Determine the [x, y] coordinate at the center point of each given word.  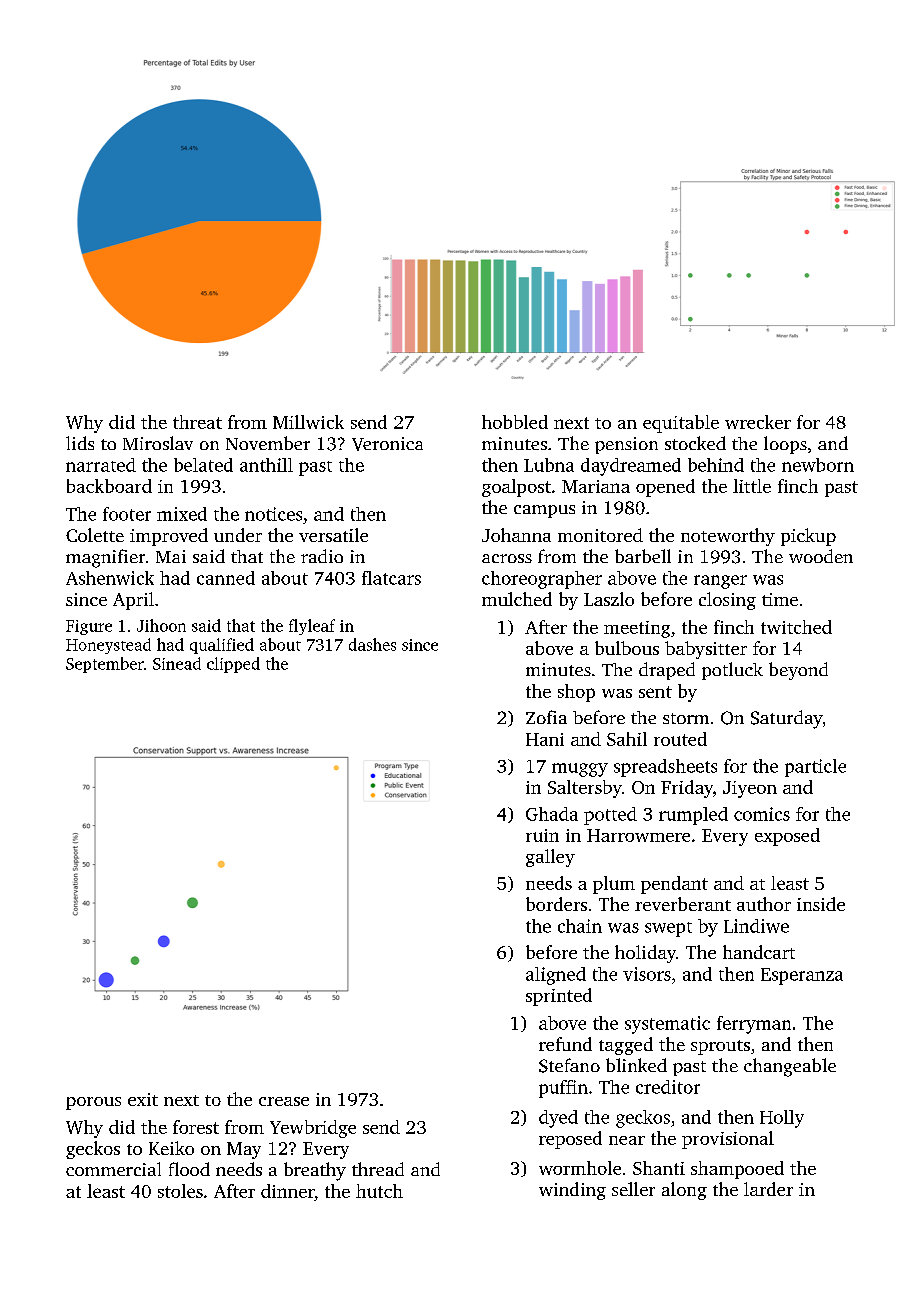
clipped [233, 665]
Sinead [177, 663]
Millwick [308, 422]
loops [785, 445]
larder [768, 1189]
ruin [542, 835]
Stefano [569, 1065]
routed [680, 739]
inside [821, 904]
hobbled [515, 422]
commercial [113, 1169]
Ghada [552, 814]
